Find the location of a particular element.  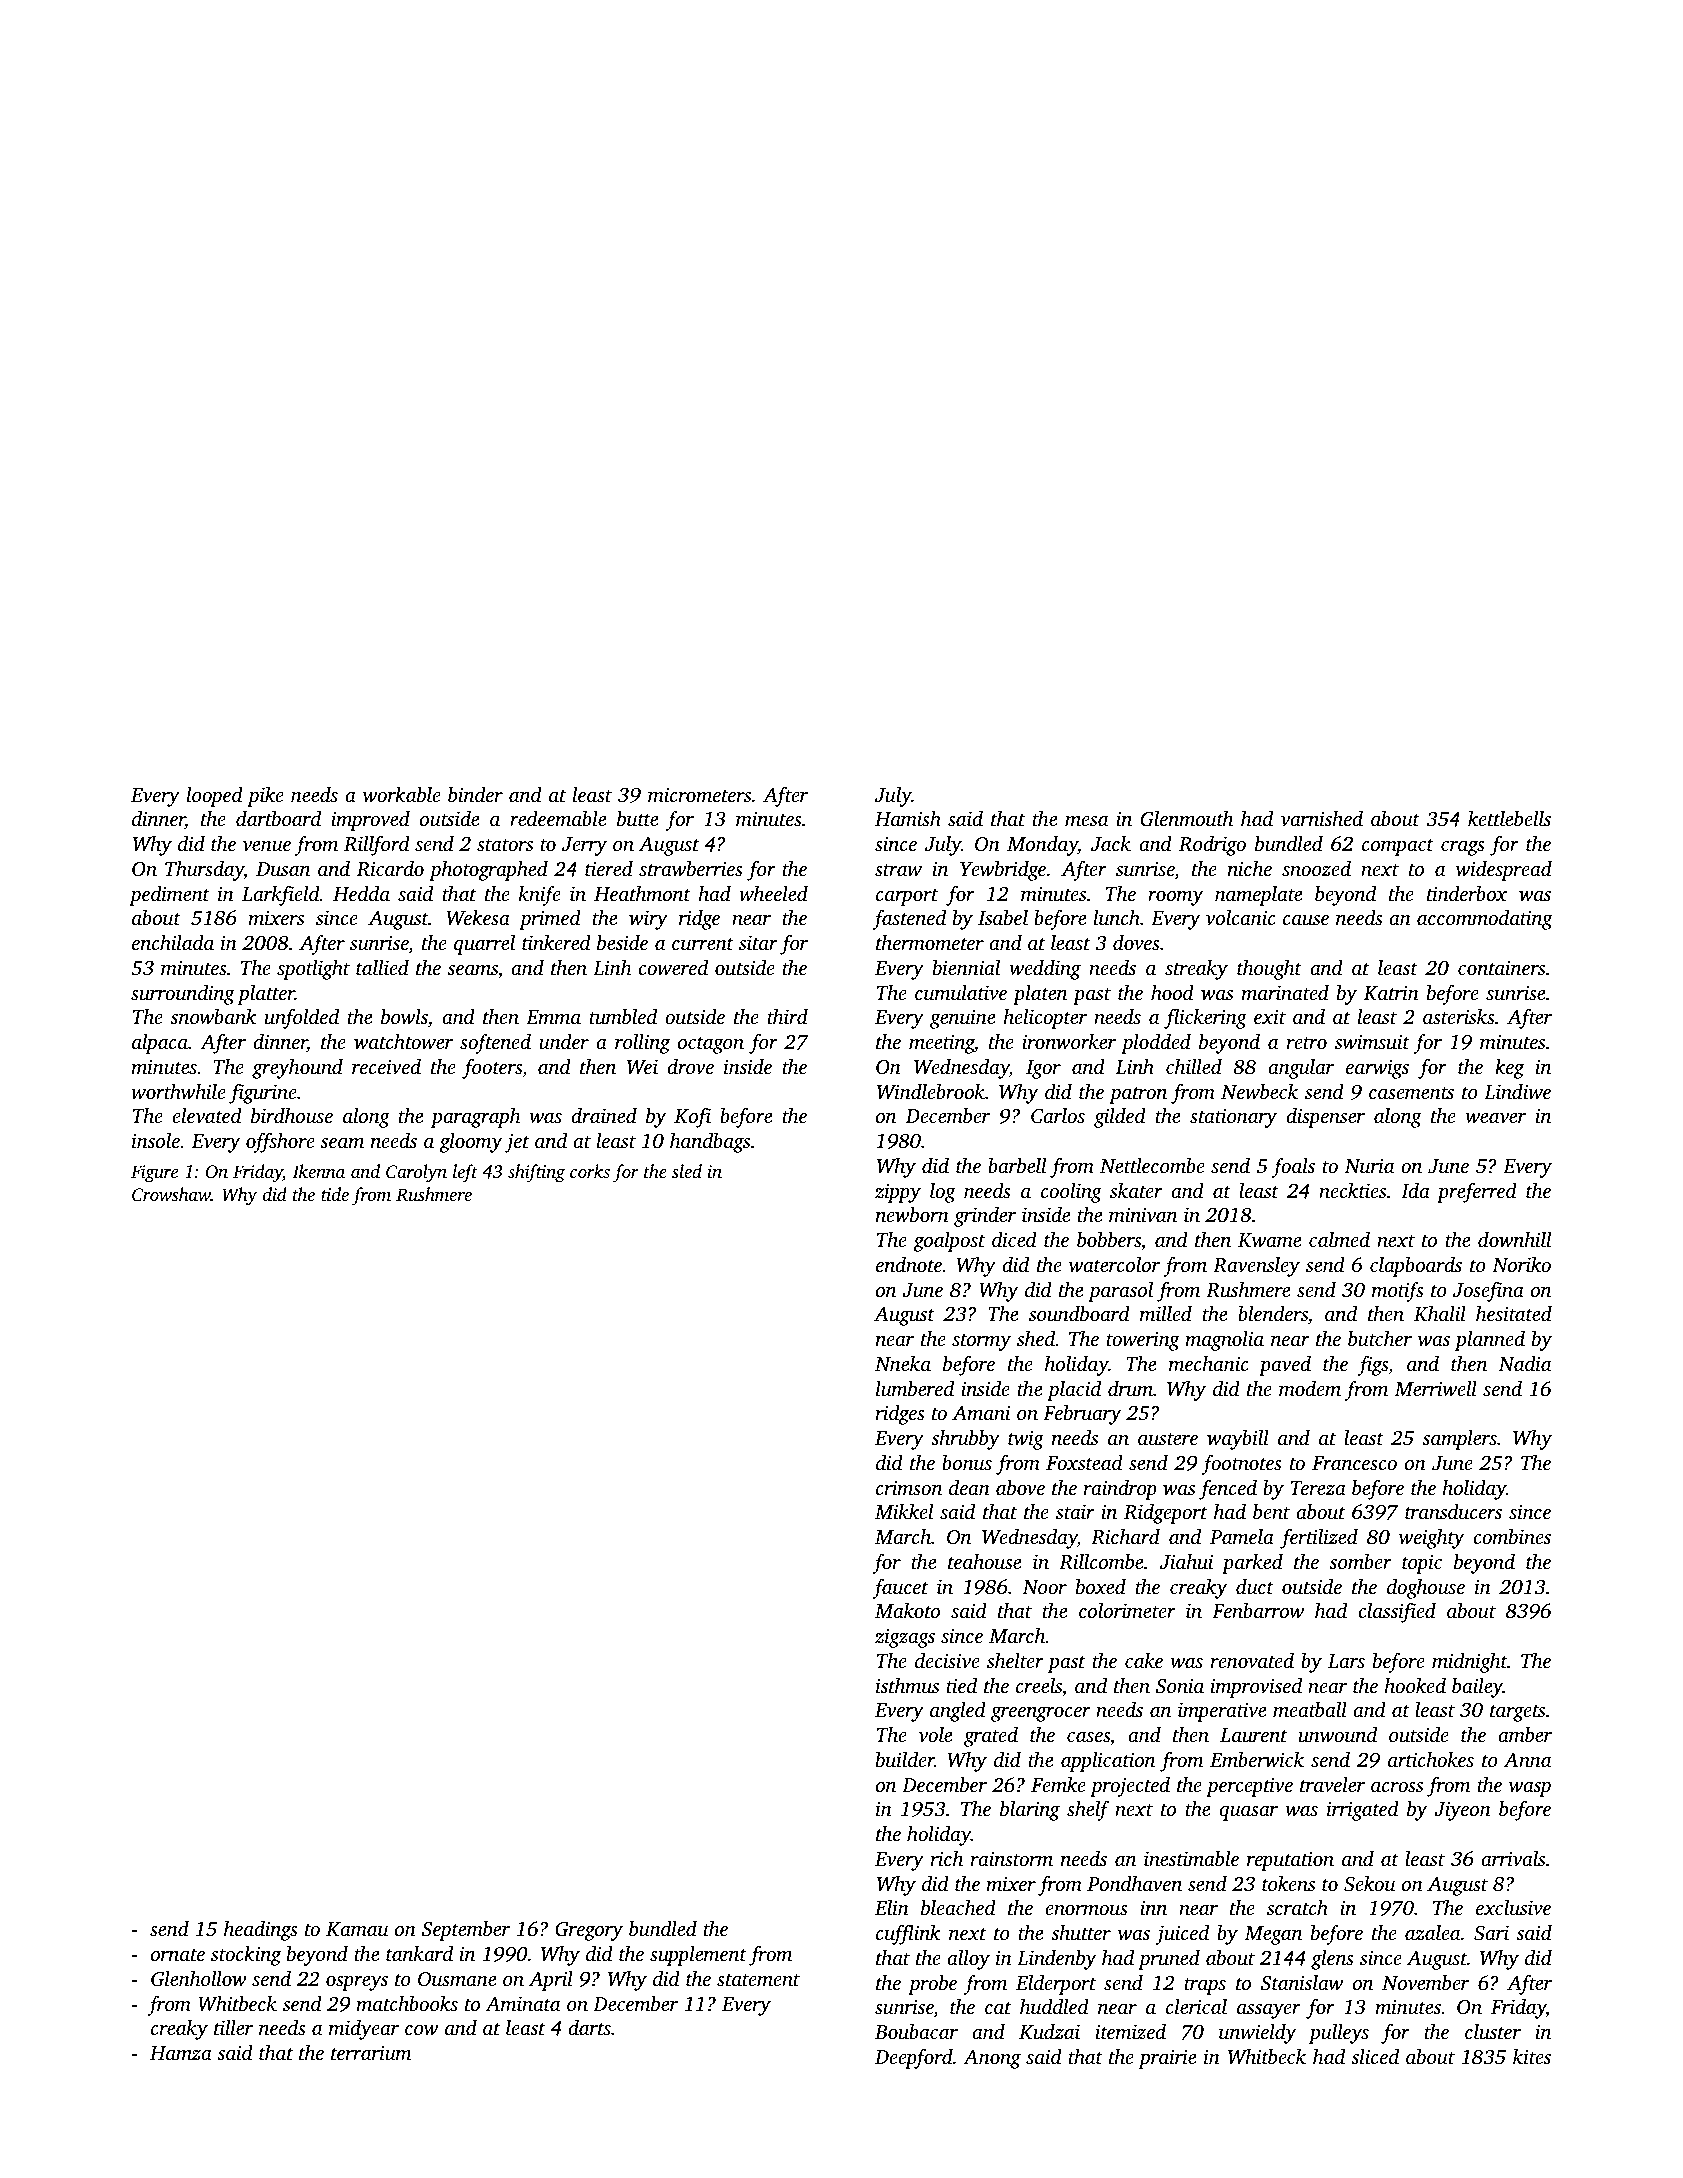

accommodating is located at coordinates (1485, 920).
